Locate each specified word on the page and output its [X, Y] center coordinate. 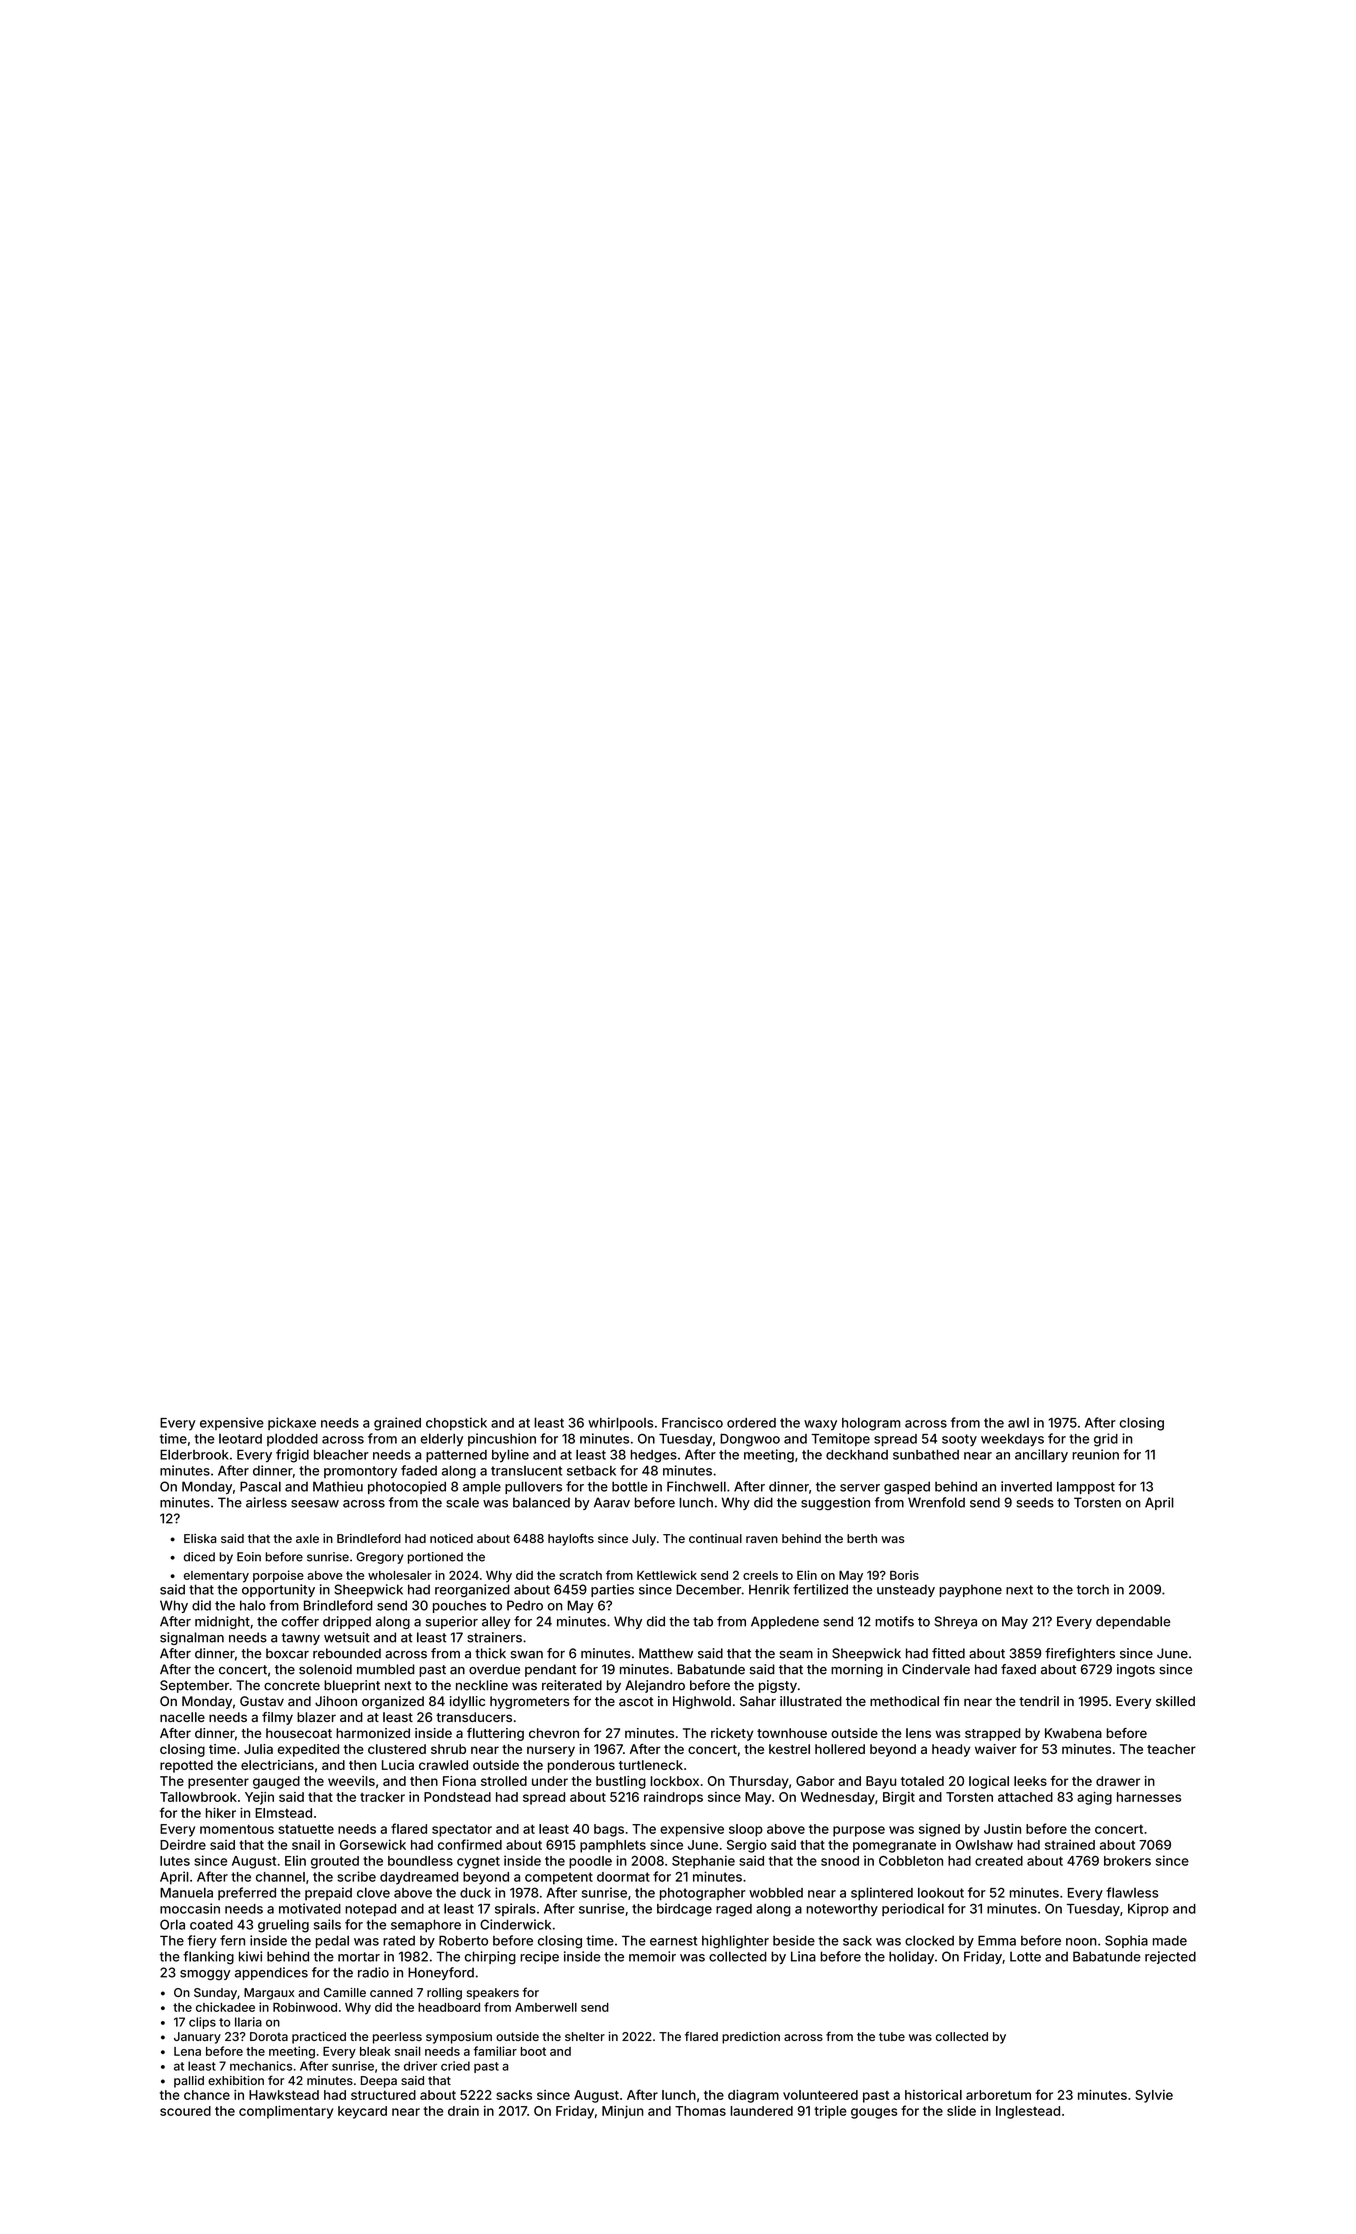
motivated [310, 1908]
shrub [448, 1749]
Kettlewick [667, 1575]
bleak [375, 2051]
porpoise [278, 1576]
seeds [1035, 1502]
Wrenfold [936, 1502]
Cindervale [936, 1669]
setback [591, 1471]
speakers [493, 1994]
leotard [240, 1439]
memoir [652, 1956]
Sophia [1126, 1941]
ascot [636, 1702]
